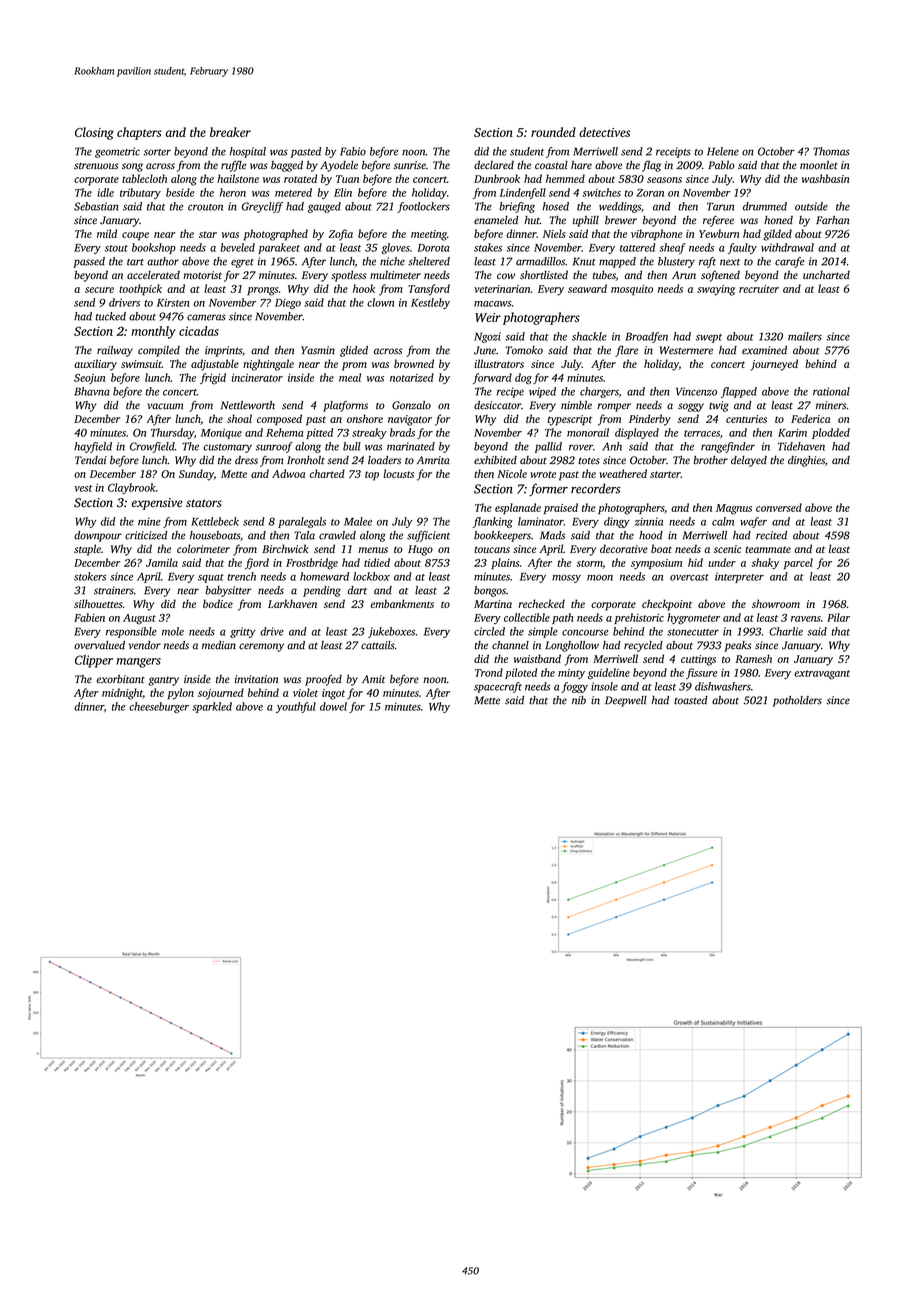 This screenshot has width=924, height=1308. What do you see at coordinates (94, 133) in the screenshot?
I see `Closing` at bounding box center [94, 133].
